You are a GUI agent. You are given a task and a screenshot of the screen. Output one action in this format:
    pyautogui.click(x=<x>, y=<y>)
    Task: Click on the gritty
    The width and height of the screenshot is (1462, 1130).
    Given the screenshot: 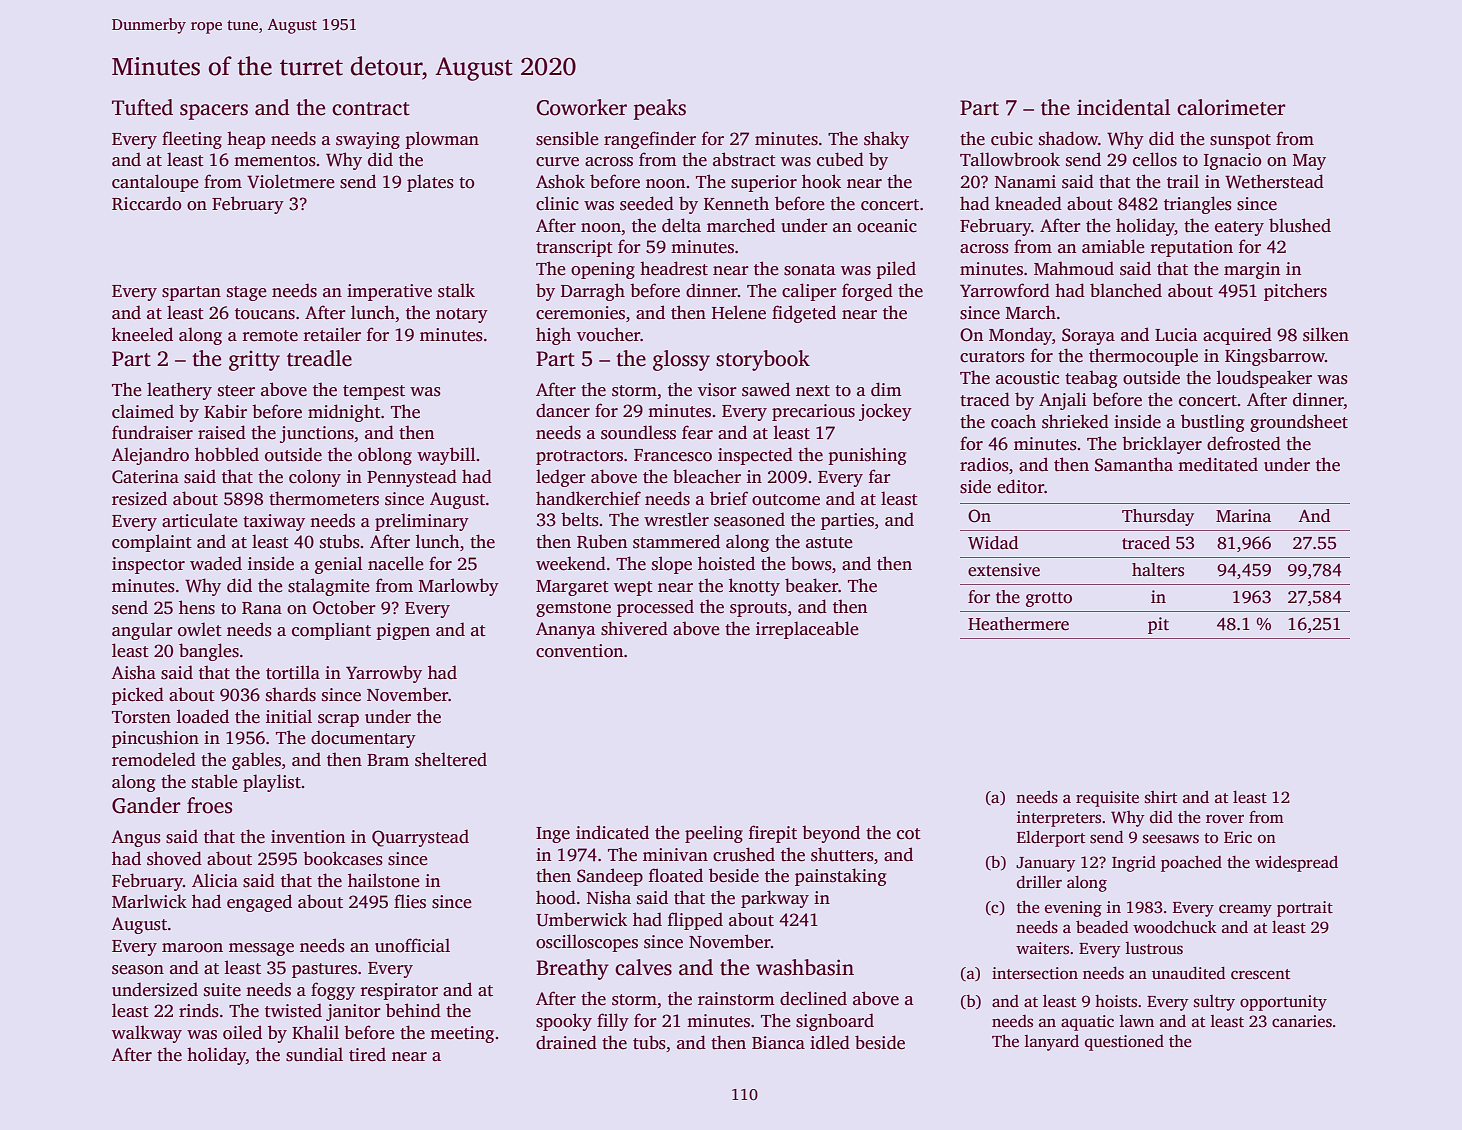 What is the action you would take?
    pyautogui.click(x=254, y=360)
